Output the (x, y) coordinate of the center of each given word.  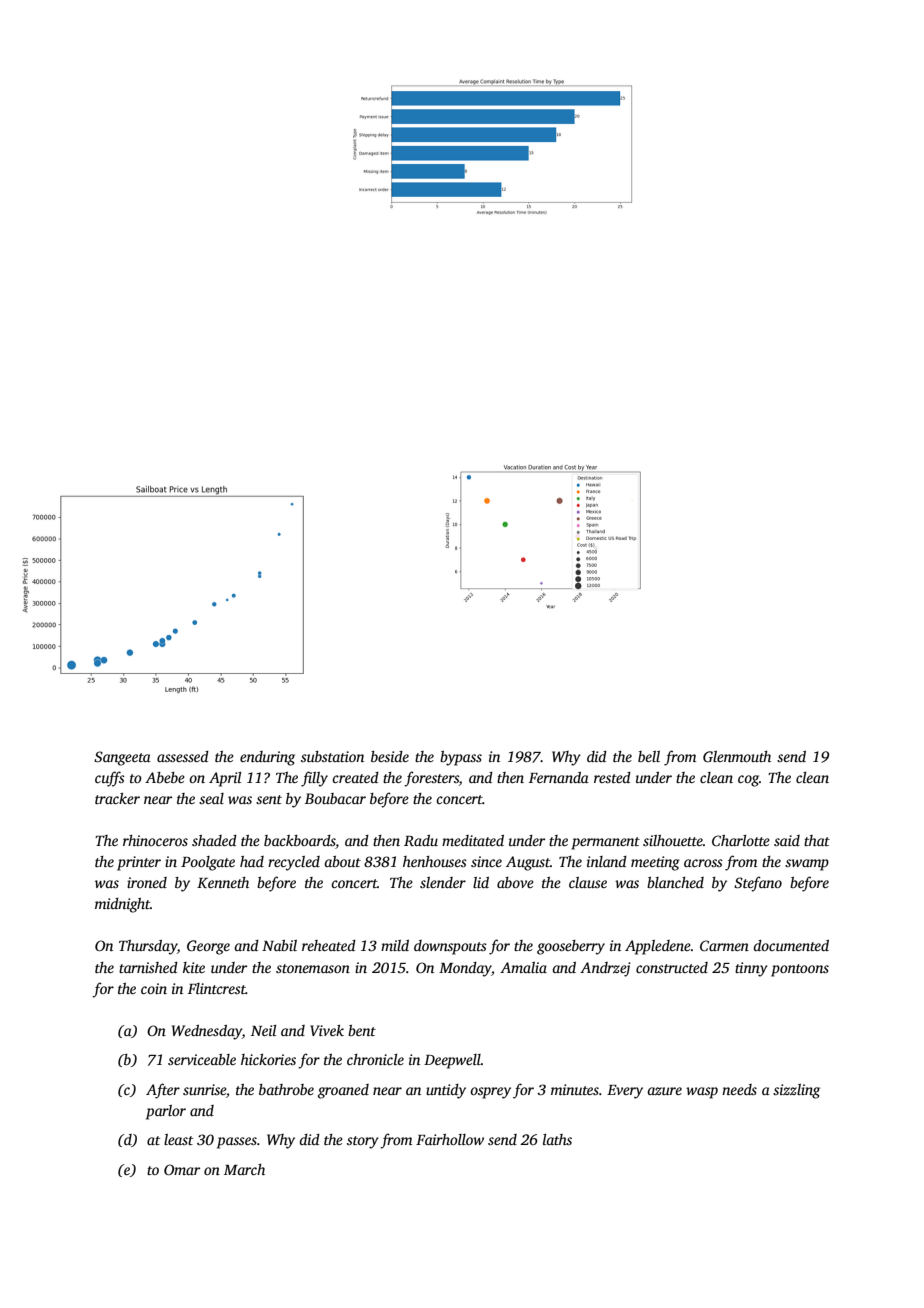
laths (557, 1139)
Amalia (523, 967)
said (787, 840)
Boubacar (335, 798)
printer (139, 863)
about (342, 861)
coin (154, 988)
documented (791, 945)
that (817, 840)
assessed (183, 756)
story (363, 1142)
